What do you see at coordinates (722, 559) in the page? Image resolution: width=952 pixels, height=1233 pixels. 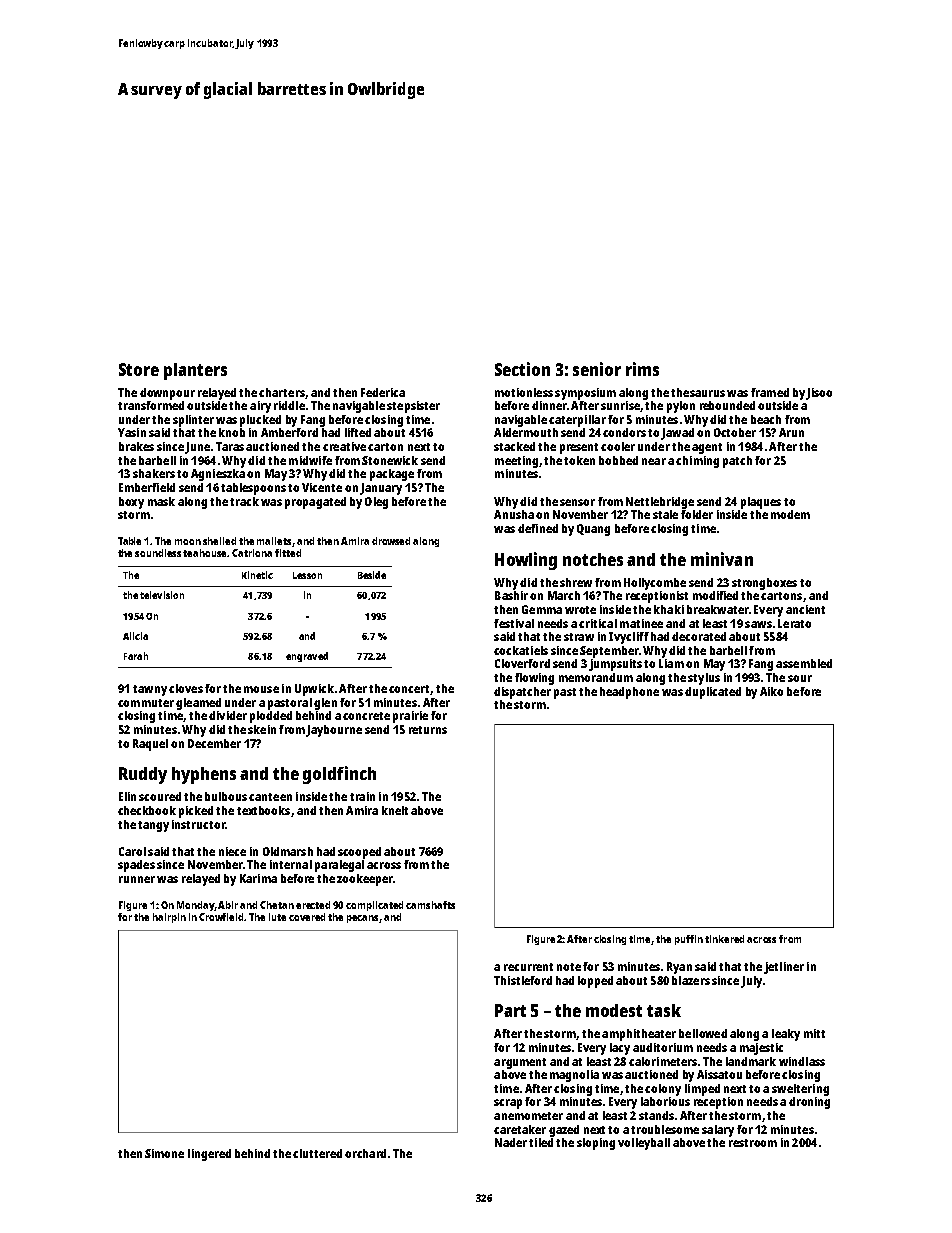 I see `minivan` at bounding box center [722, 559].
